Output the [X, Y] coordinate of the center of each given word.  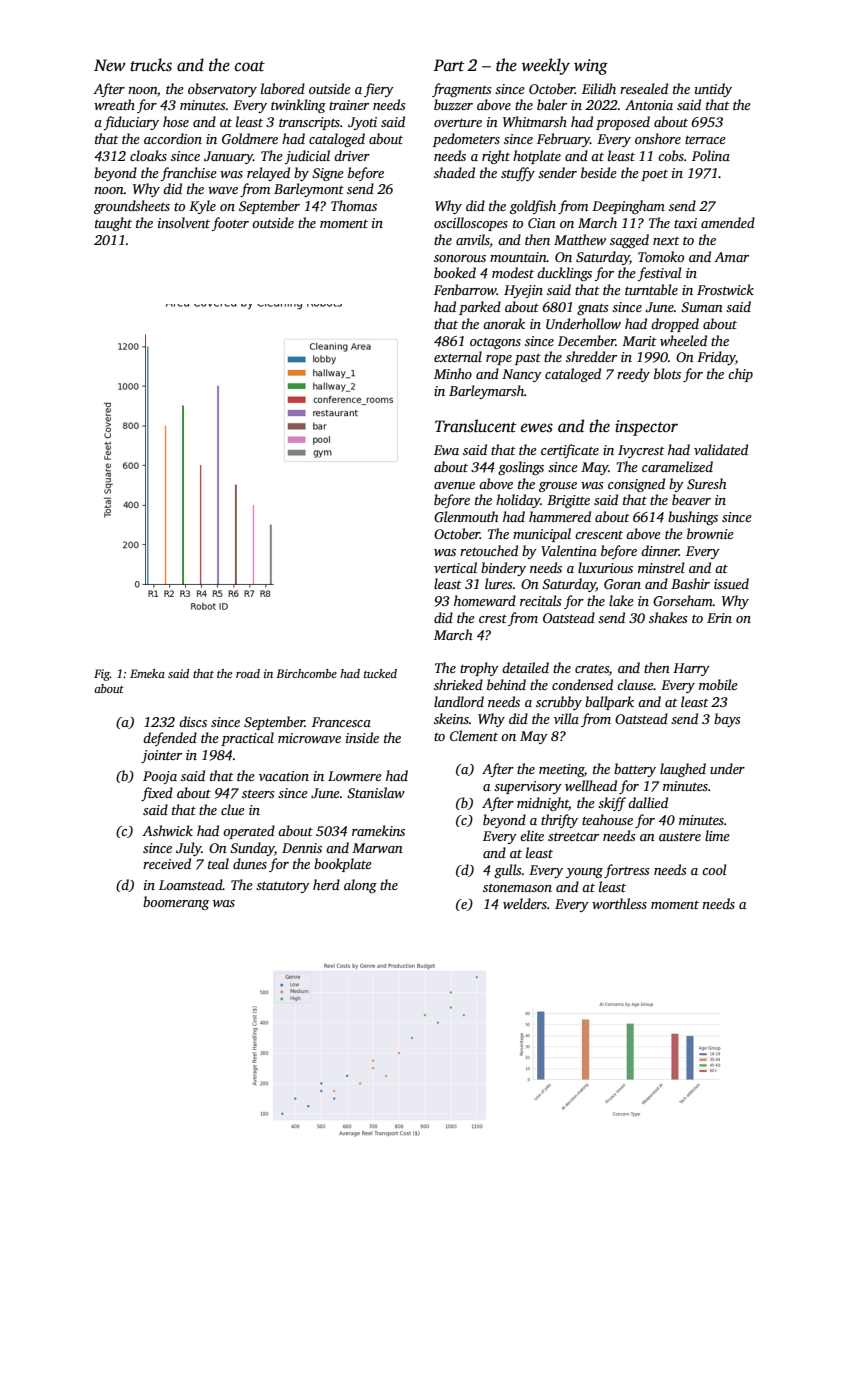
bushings [693, 518]
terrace [705, 140]
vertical [455, 567]
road [248, 673]
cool [714, 869]
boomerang [176, 903]
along [360, 886]
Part [448, 65]
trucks [151, 65]
